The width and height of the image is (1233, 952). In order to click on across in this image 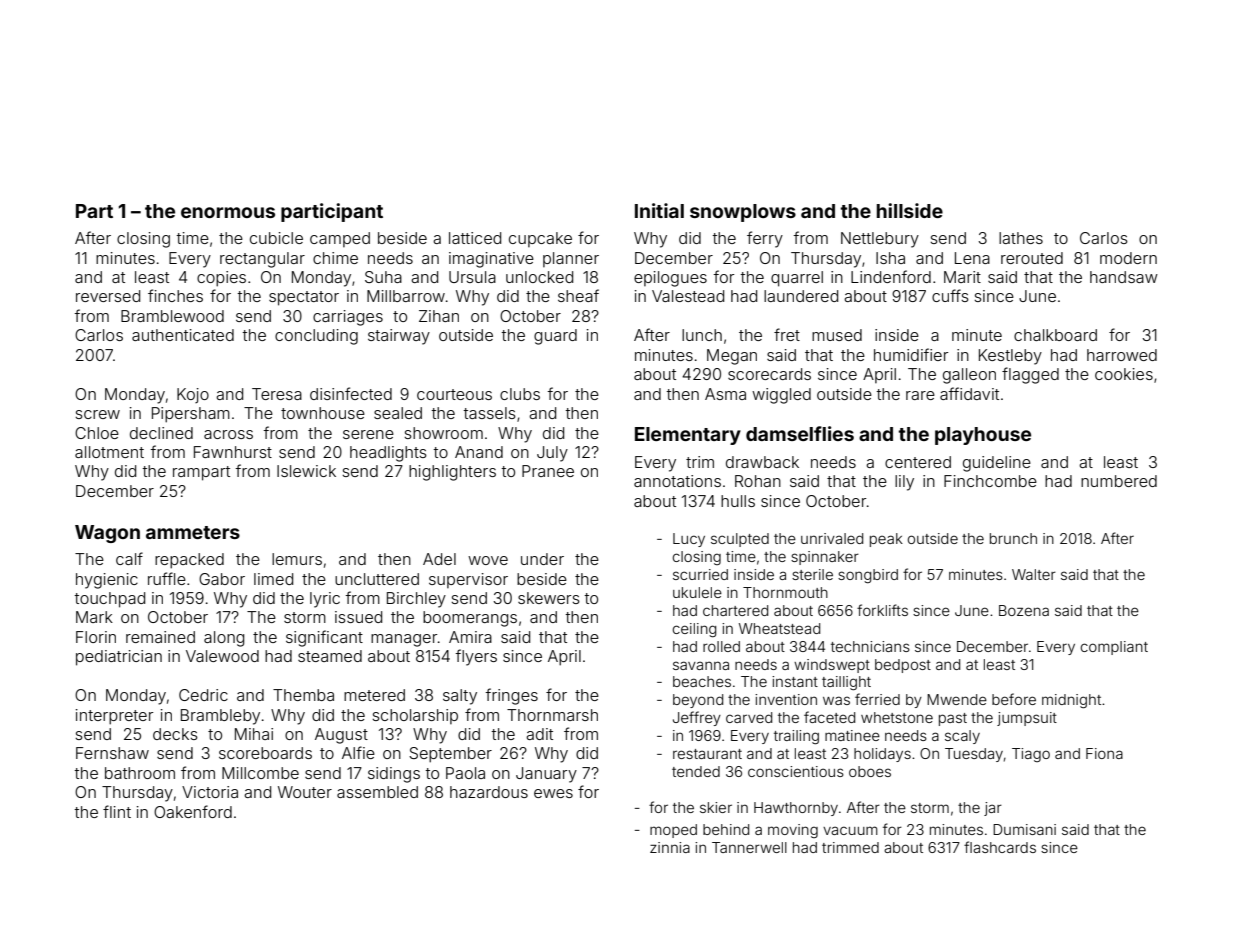, I will do `click(228, 434)`.
